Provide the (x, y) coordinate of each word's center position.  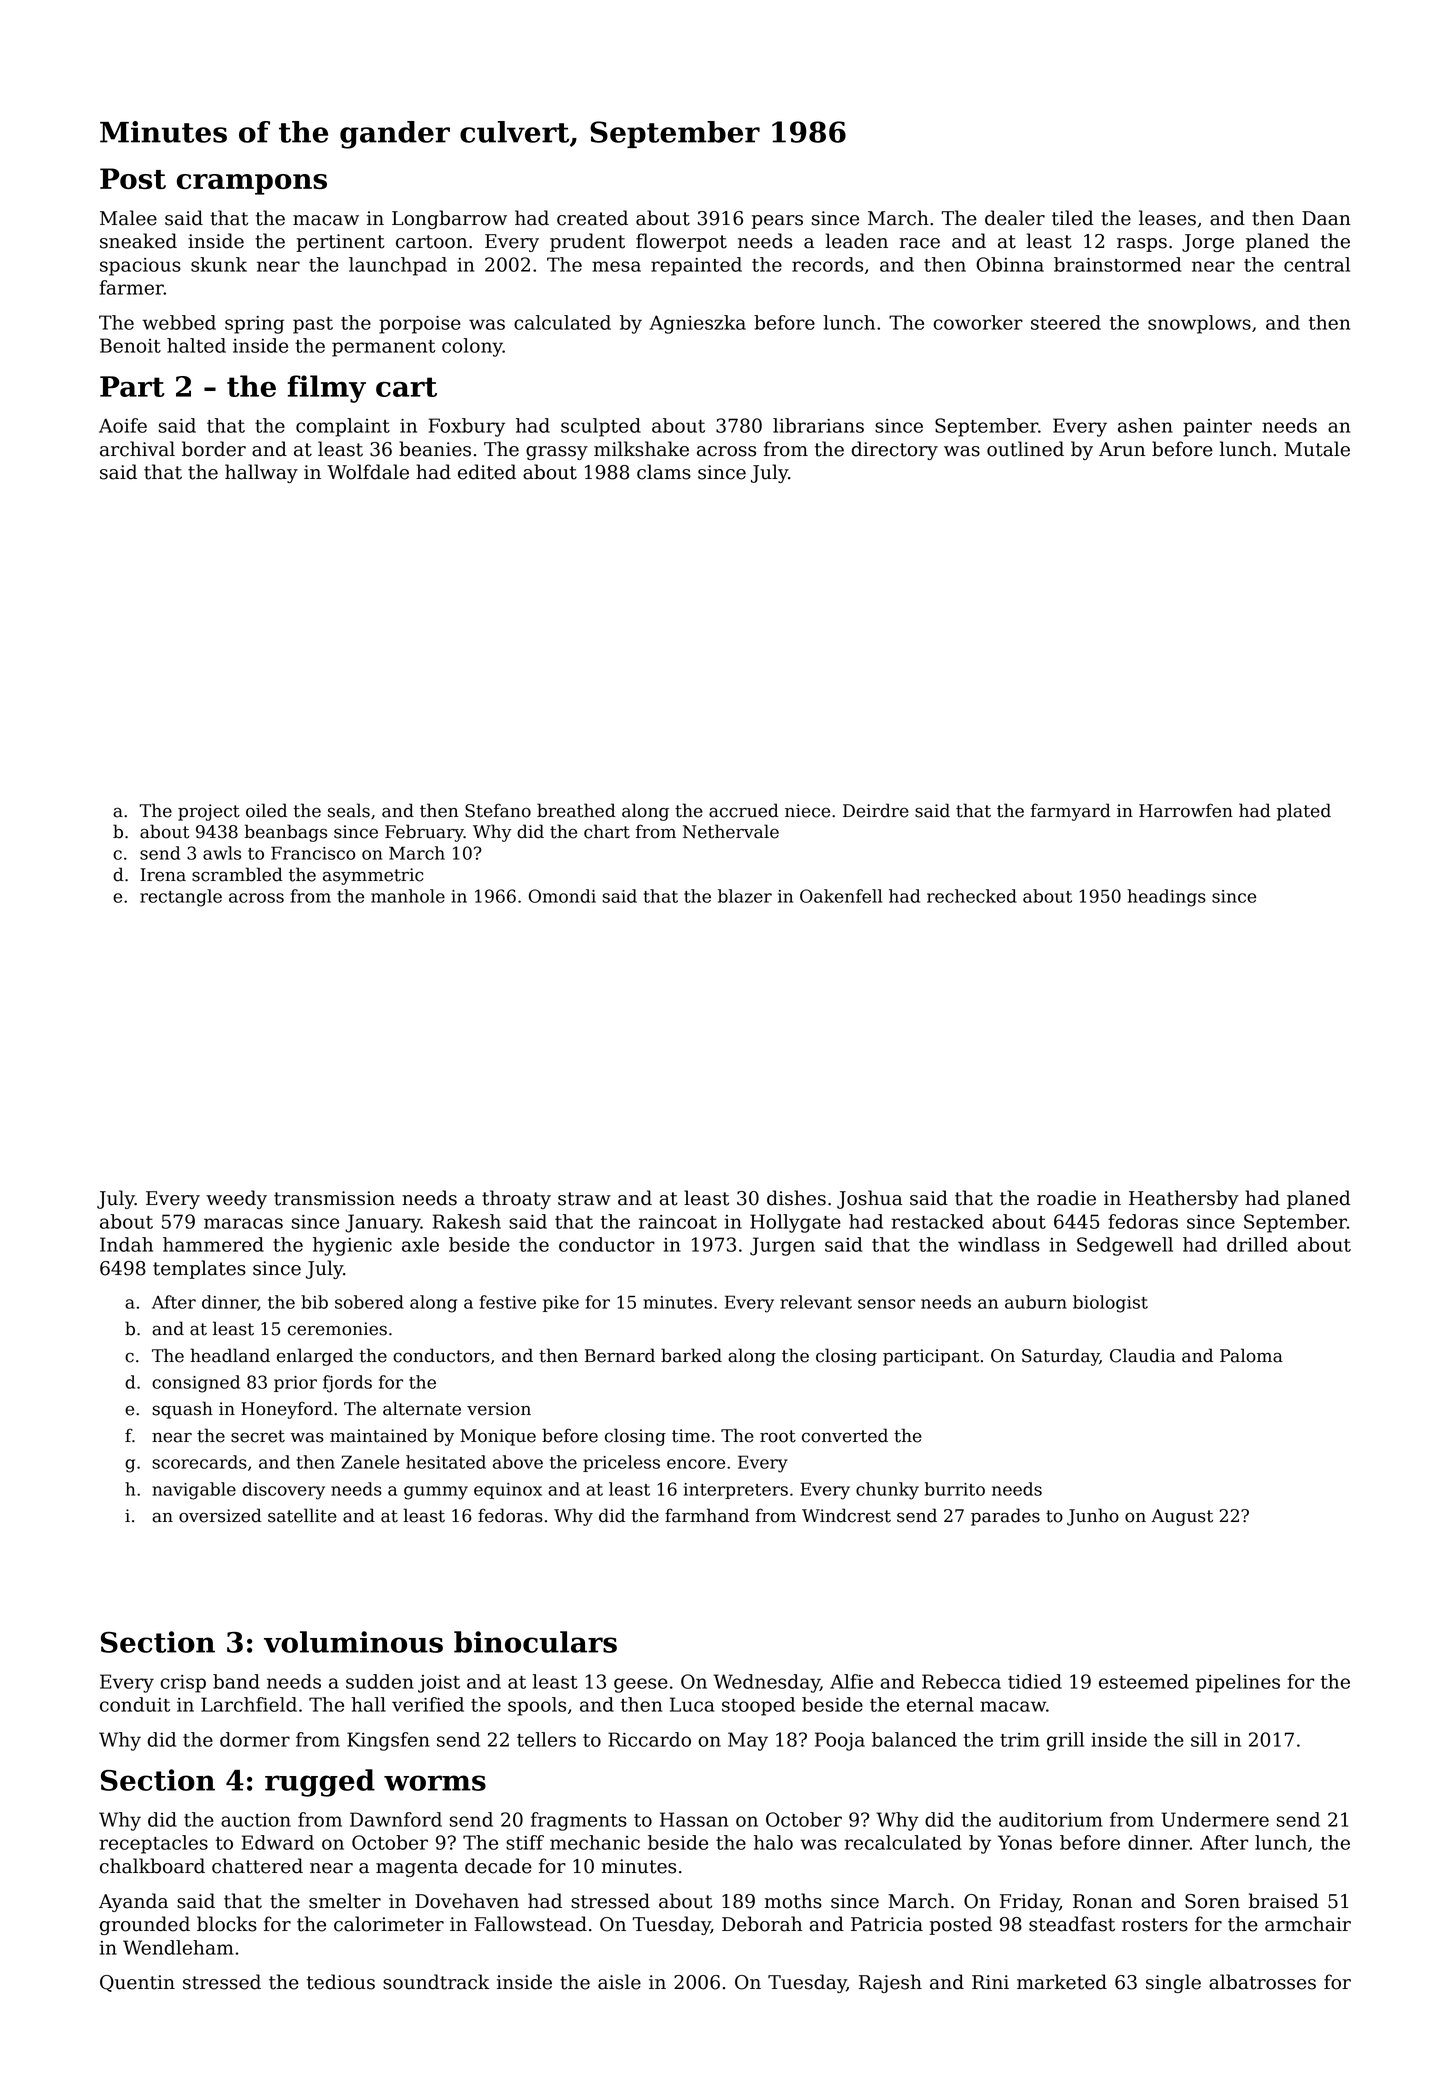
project (209, 812)
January (383, 1223)
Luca (692, 1704)
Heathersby (1184, 1199)
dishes (796, 1198)
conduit (135, 1704)
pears (777, 222)
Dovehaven (467, 1901)
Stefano (498, 810)
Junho (1093, 1517)
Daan (1326, 218)
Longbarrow (449, 219)
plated (1304, 812)
